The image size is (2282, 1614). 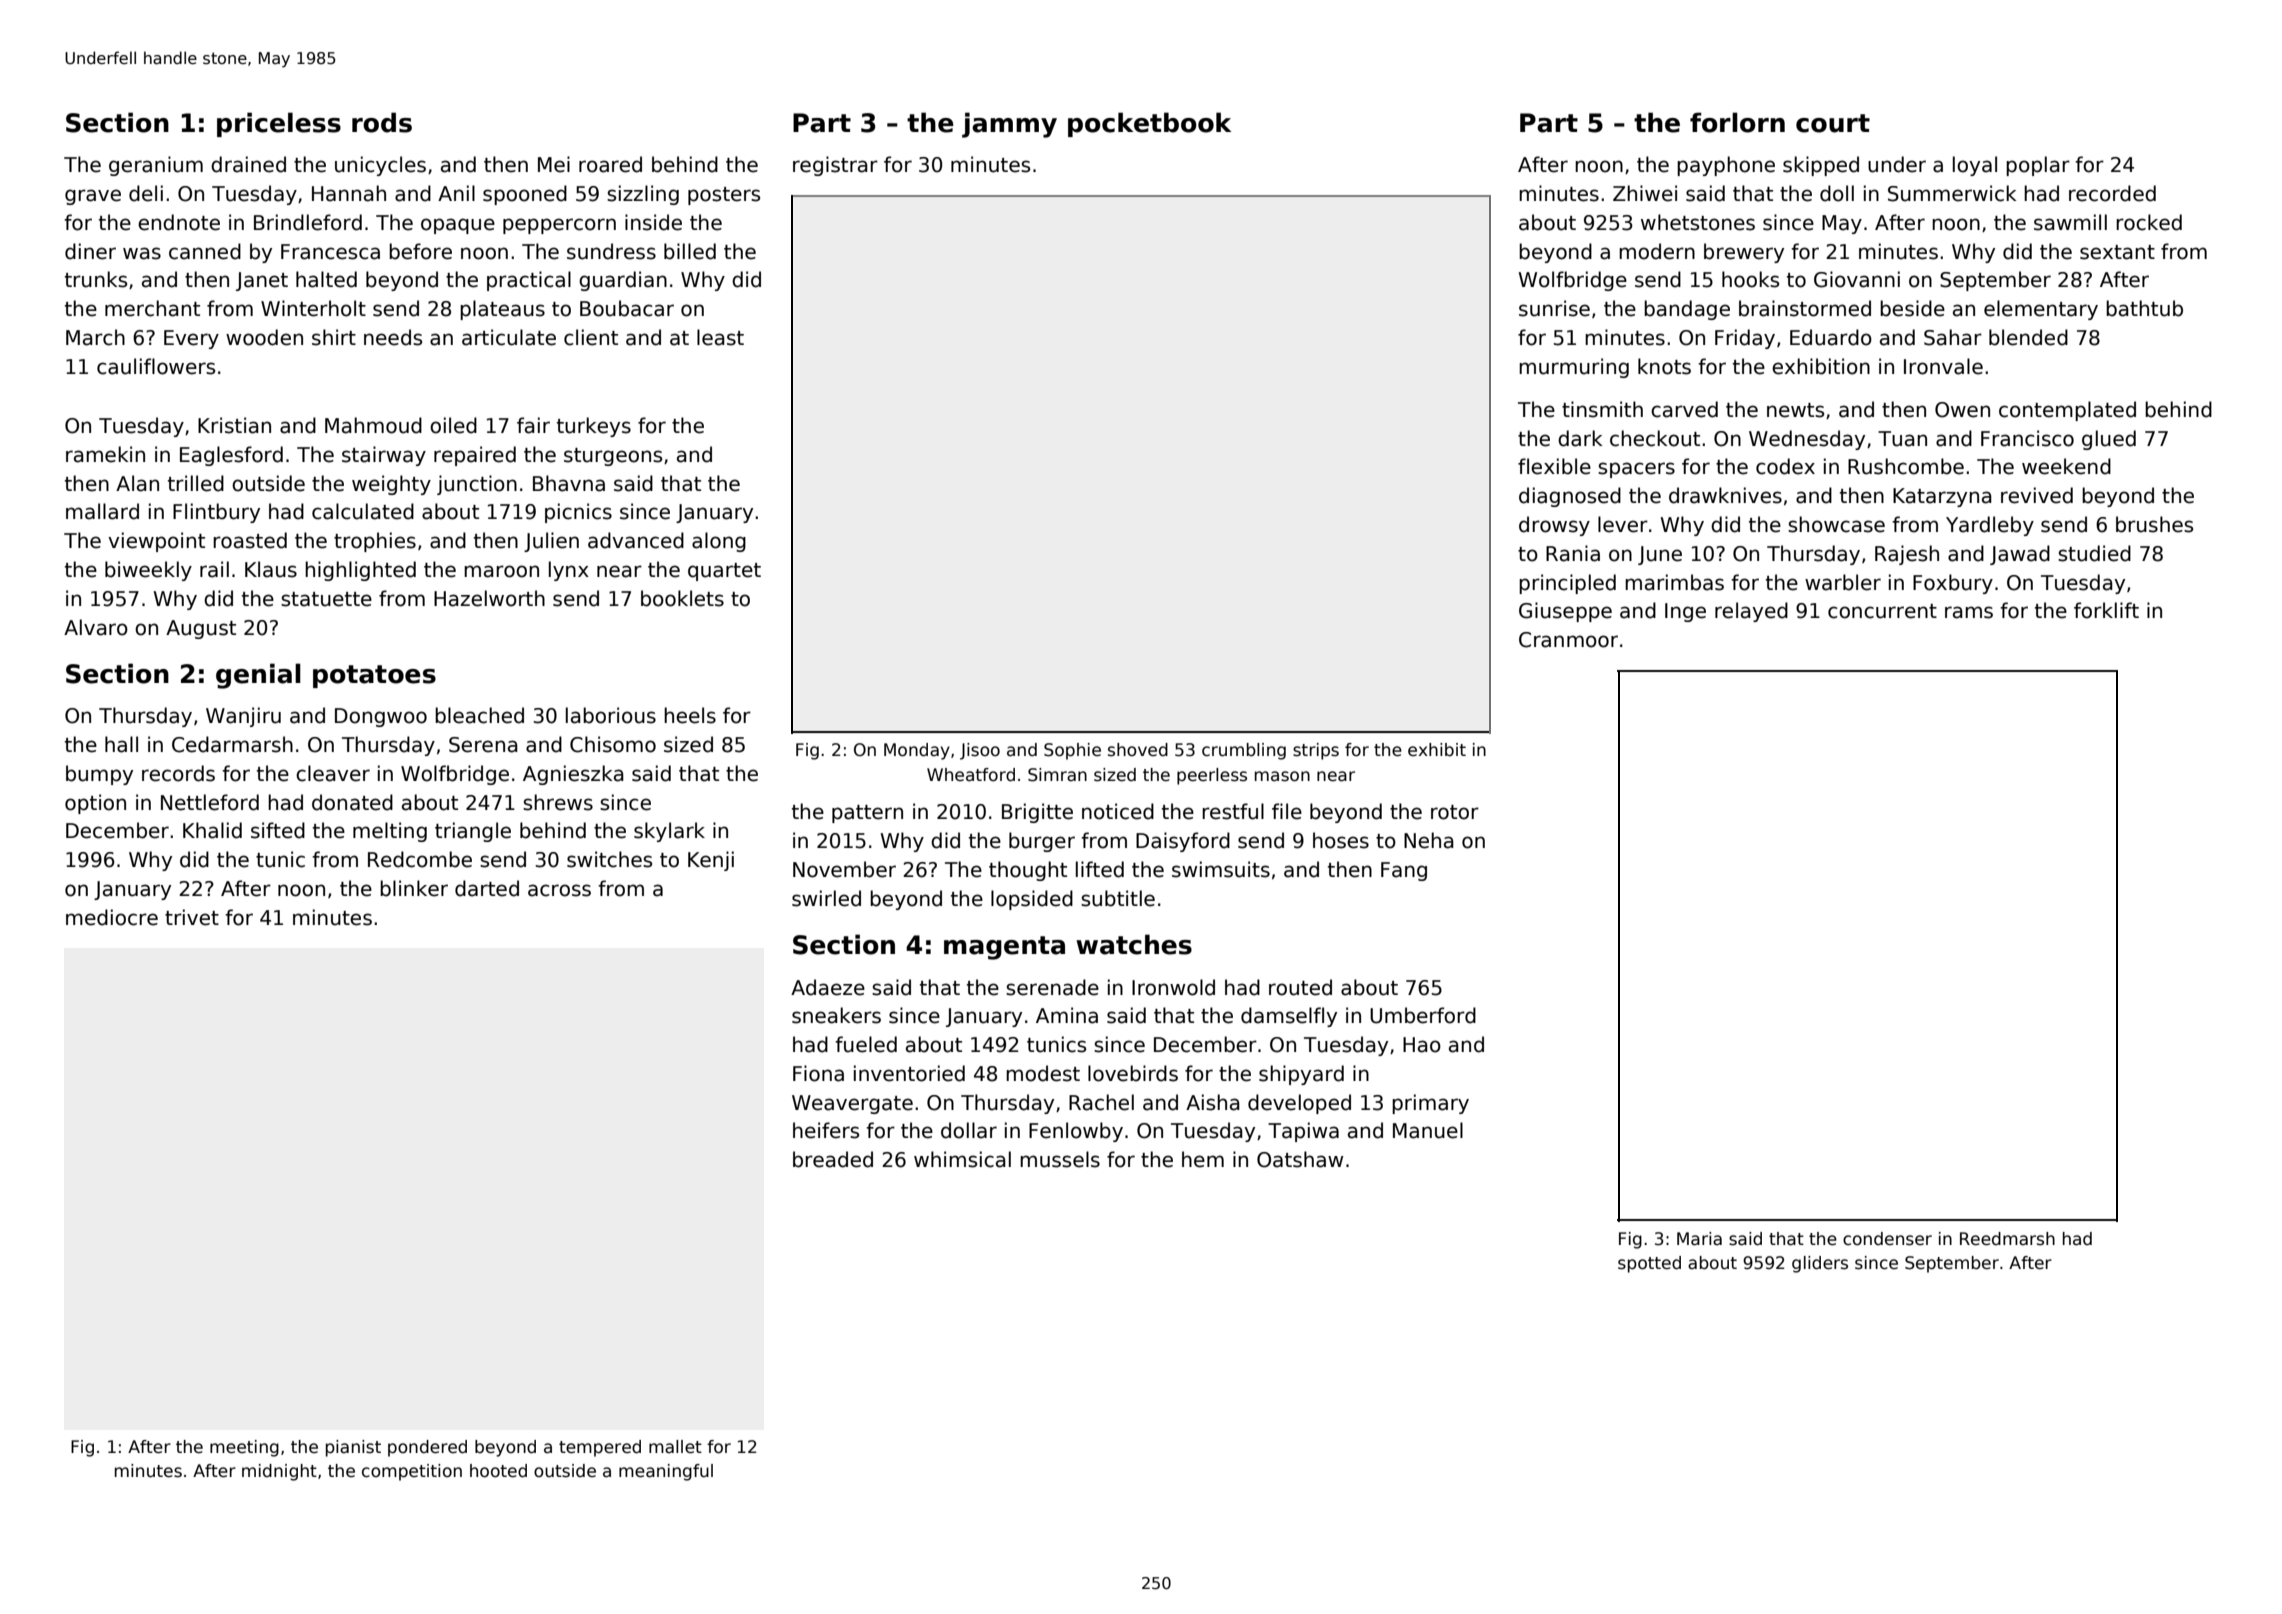 I want to click on condenser, so click(x=1887, y=1239).
